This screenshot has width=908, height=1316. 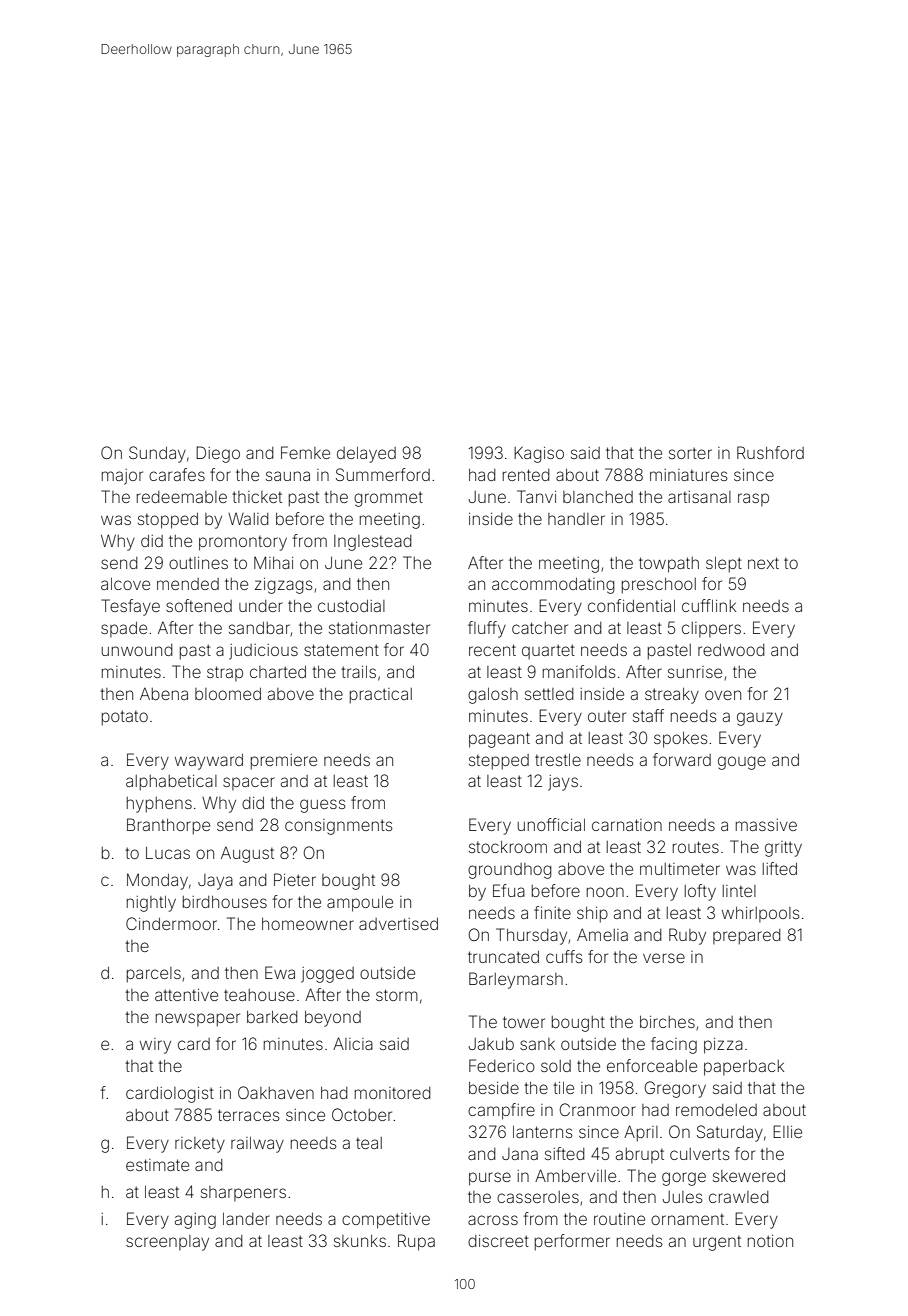 I want to click on Sunday, so click(x=157, y=454).
